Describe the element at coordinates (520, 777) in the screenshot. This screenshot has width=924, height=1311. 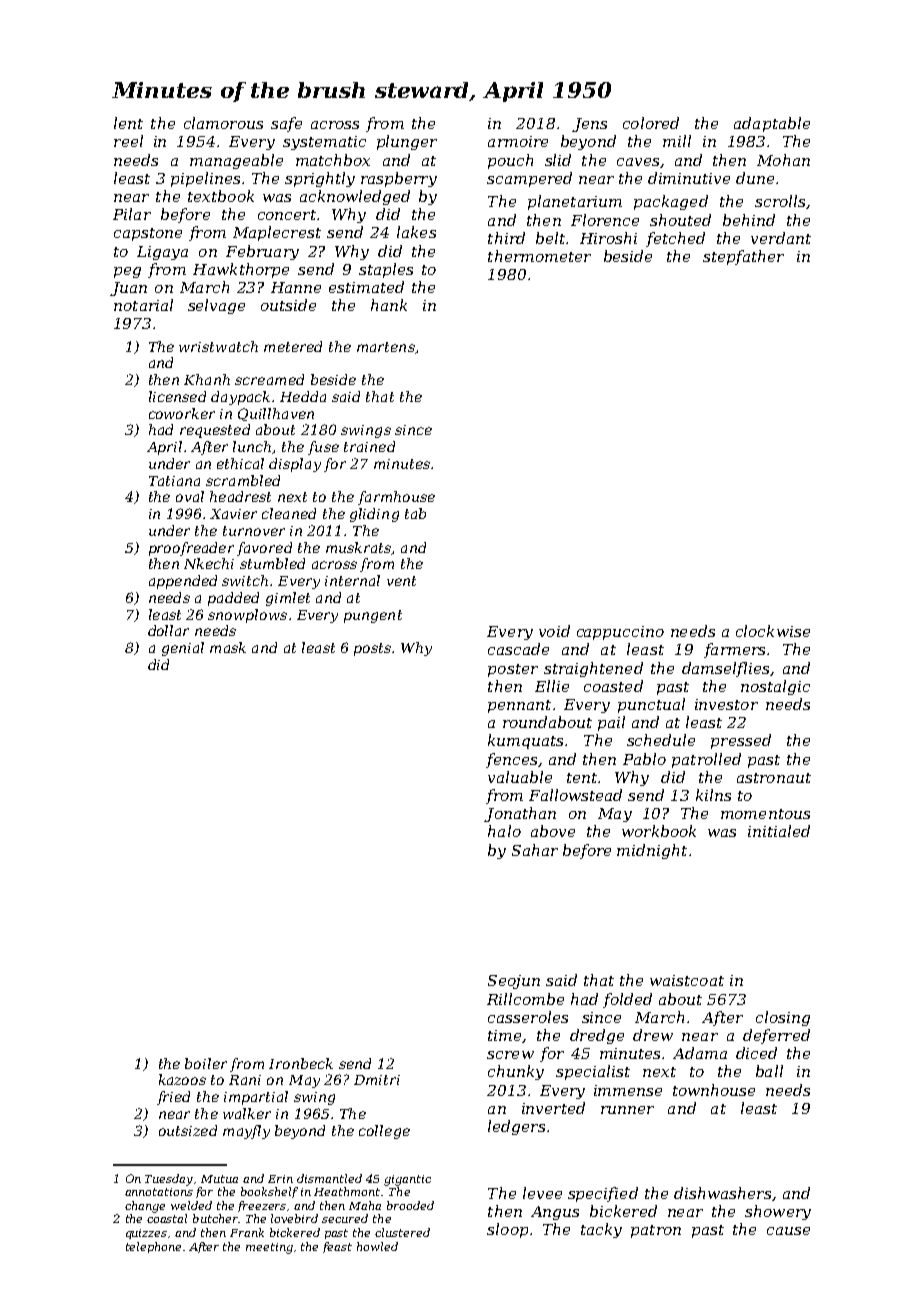
I see `valuable` at that location.
